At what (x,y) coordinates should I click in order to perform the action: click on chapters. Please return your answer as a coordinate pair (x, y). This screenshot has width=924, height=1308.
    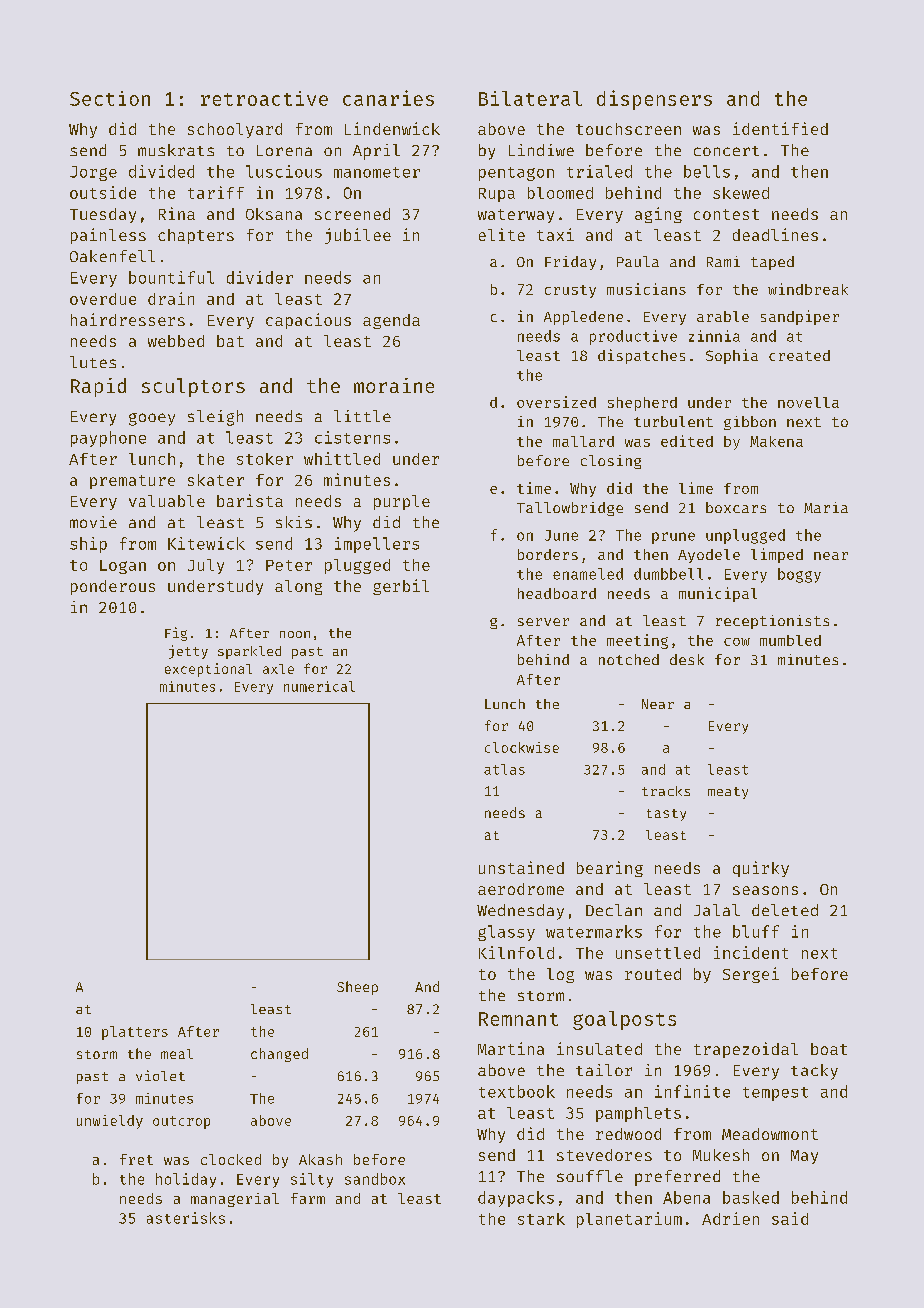
    Looking at the image, I should click on (196, 236).
